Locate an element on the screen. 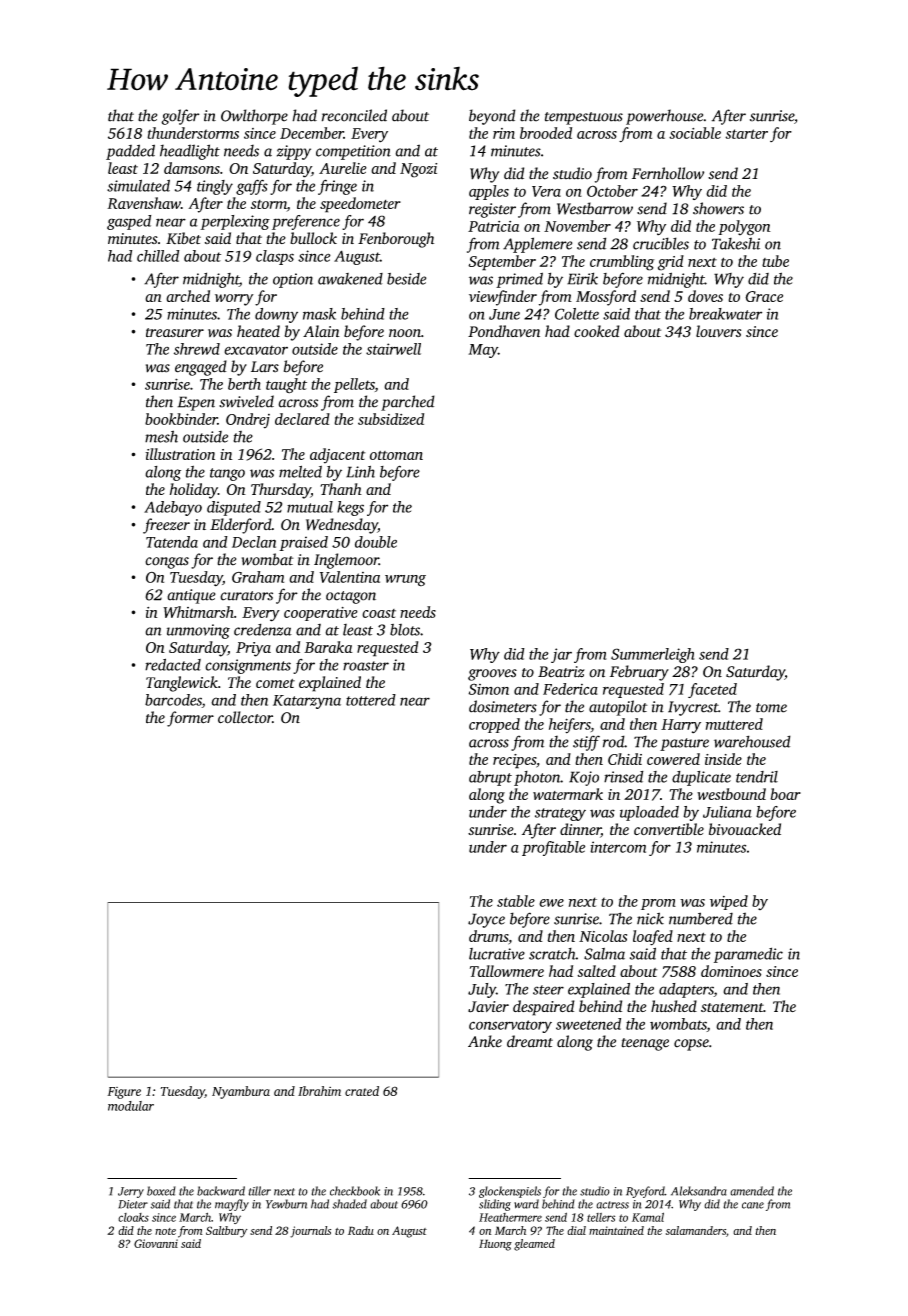 The width and height of the screenshot is (908, 1316). padded is located at coordinates (130, 152).
